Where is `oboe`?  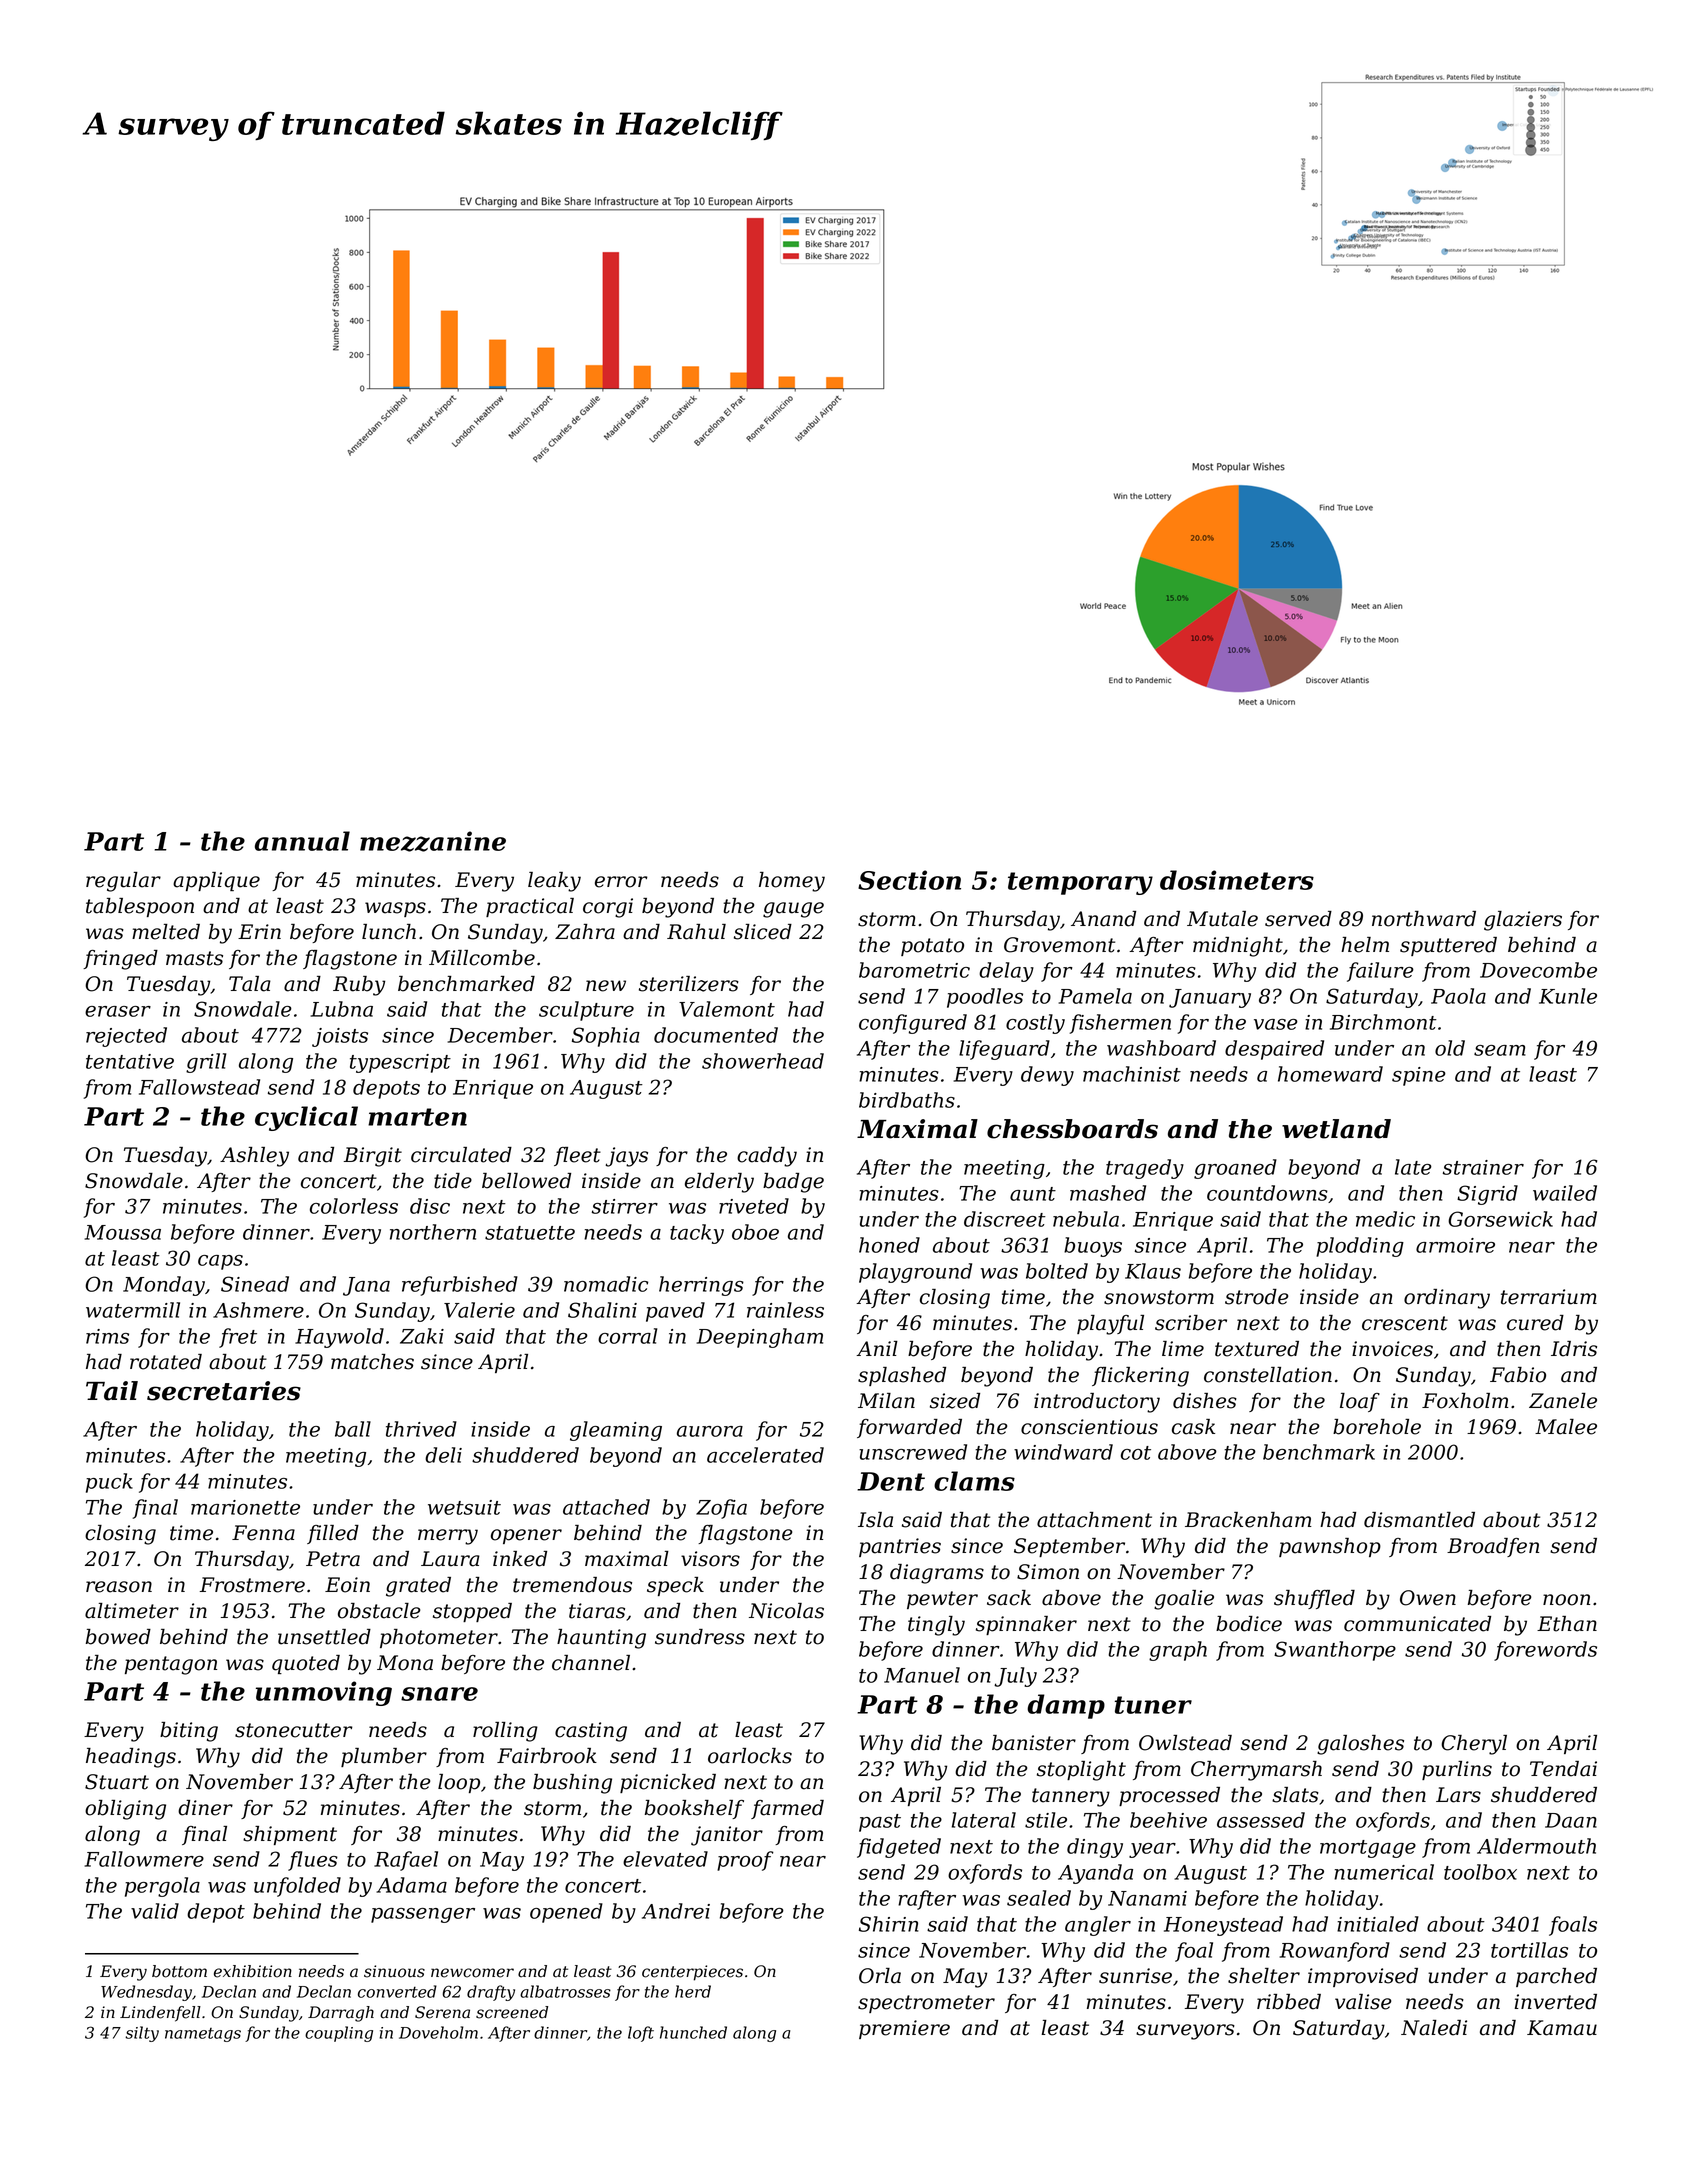 oboe is located at coordinates (755, 1232).
